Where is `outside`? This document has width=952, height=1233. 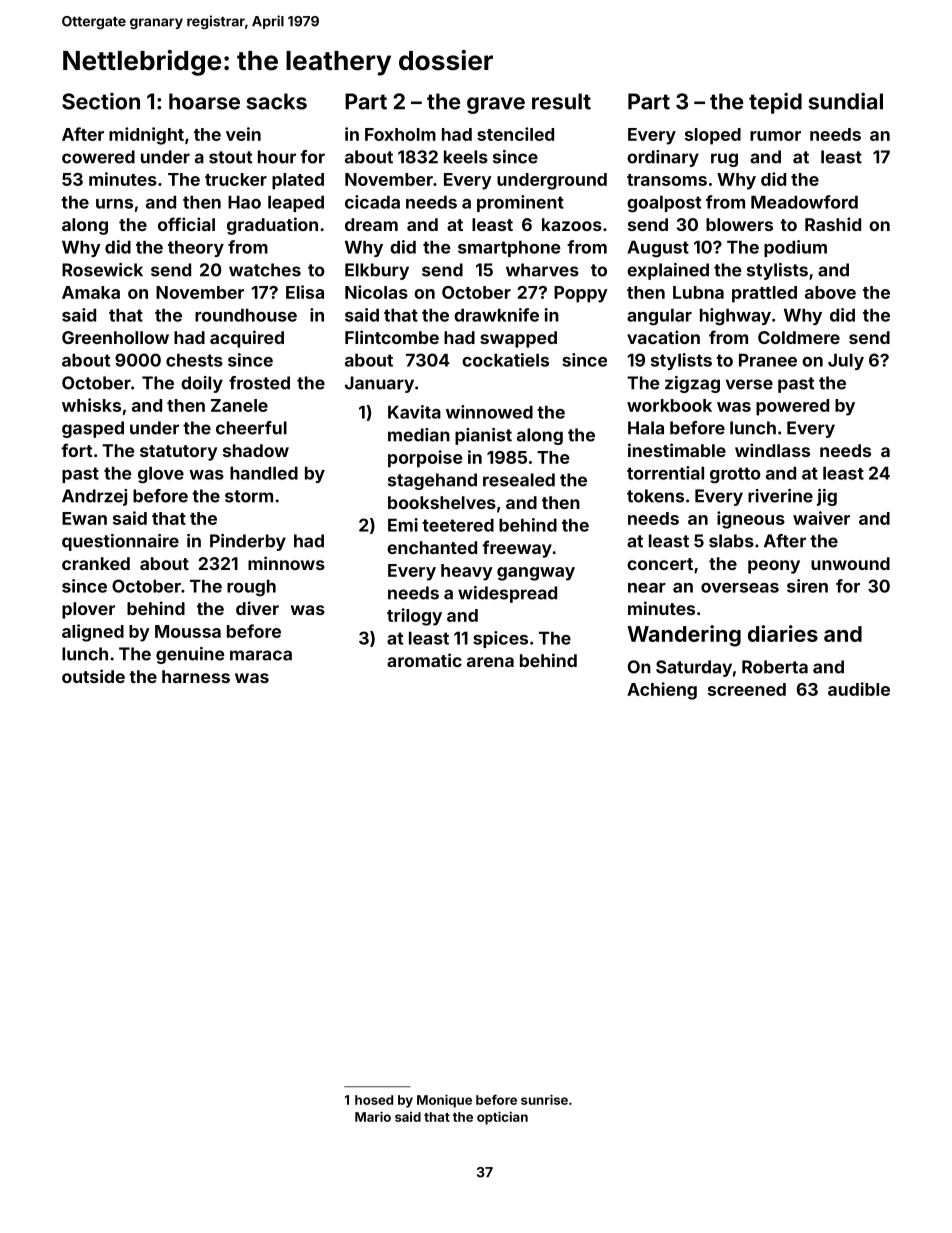 outside is located at coordinates (93, 676).
